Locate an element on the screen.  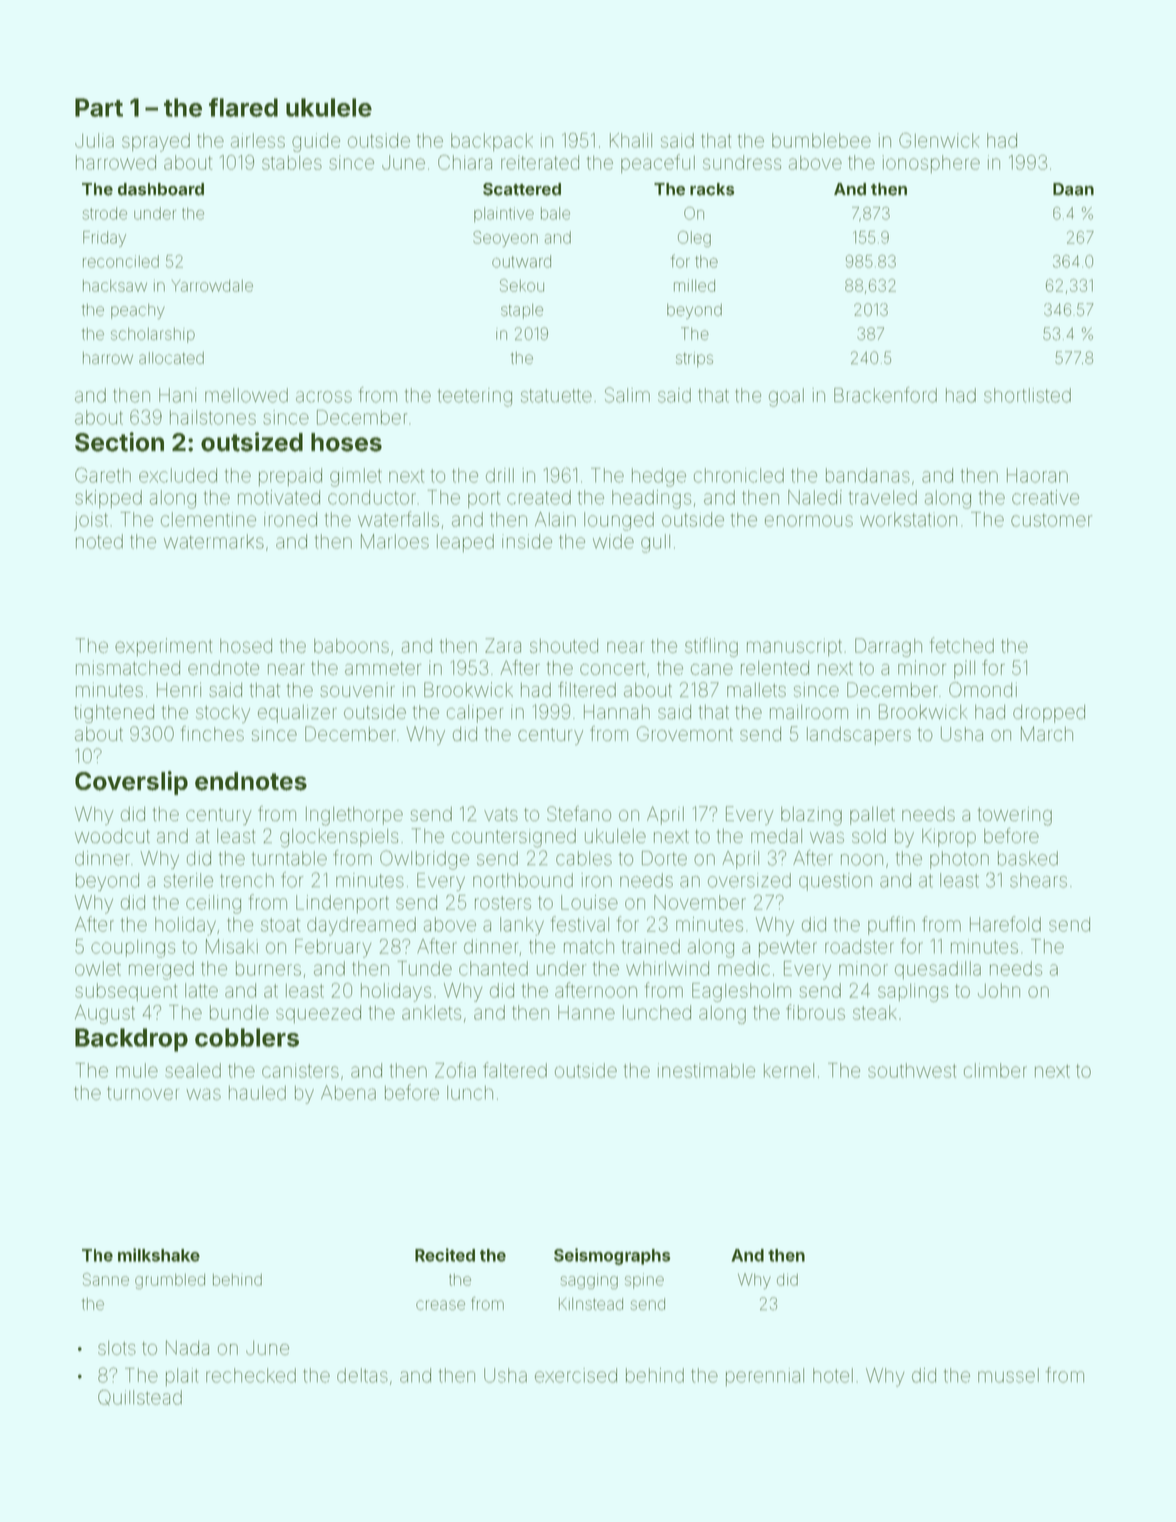
workstation is located at coordinates (908, 519).
